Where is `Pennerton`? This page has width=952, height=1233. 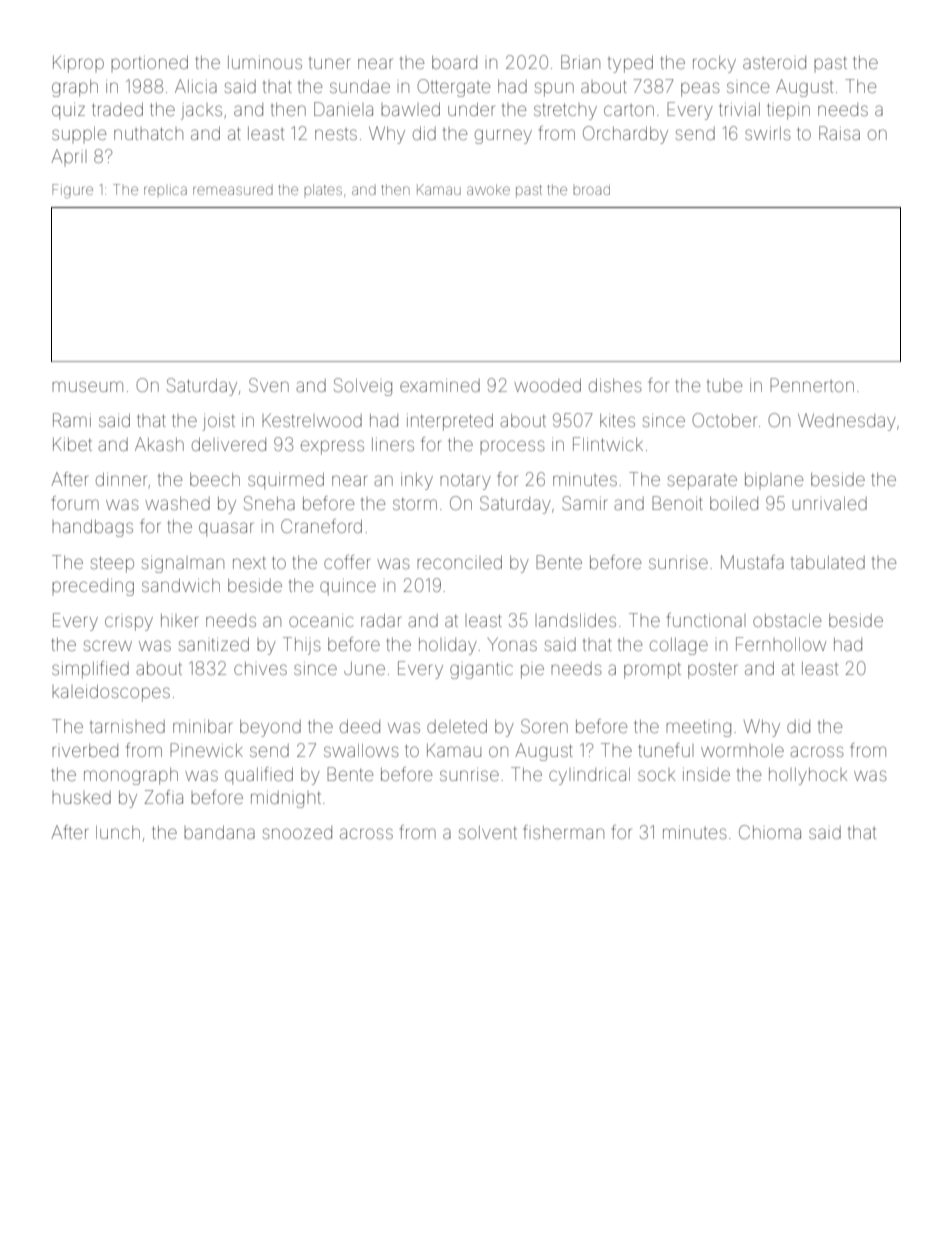 Pennerton is located at coordinates (812, 385).
